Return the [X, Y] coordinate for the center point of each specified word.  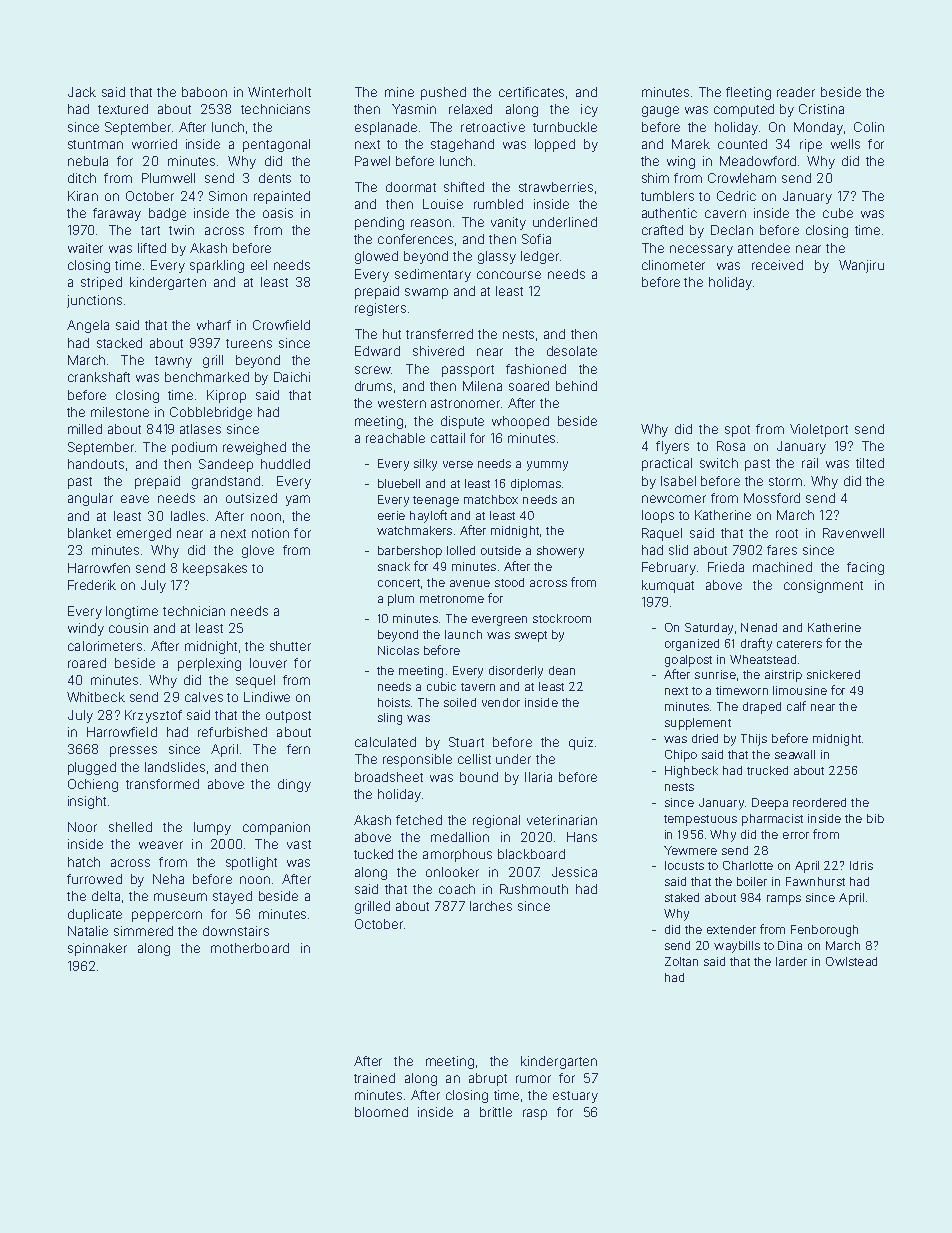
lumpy [212, 828]
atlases [200, 429]
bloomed [381, 1112]
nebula [88, 161]
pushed [443, 93]
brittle [496, 1112]
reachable [395, 438]
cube [838, 213]
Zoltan [681, 961]
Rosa [731, 446]
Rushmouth [534, 889]
